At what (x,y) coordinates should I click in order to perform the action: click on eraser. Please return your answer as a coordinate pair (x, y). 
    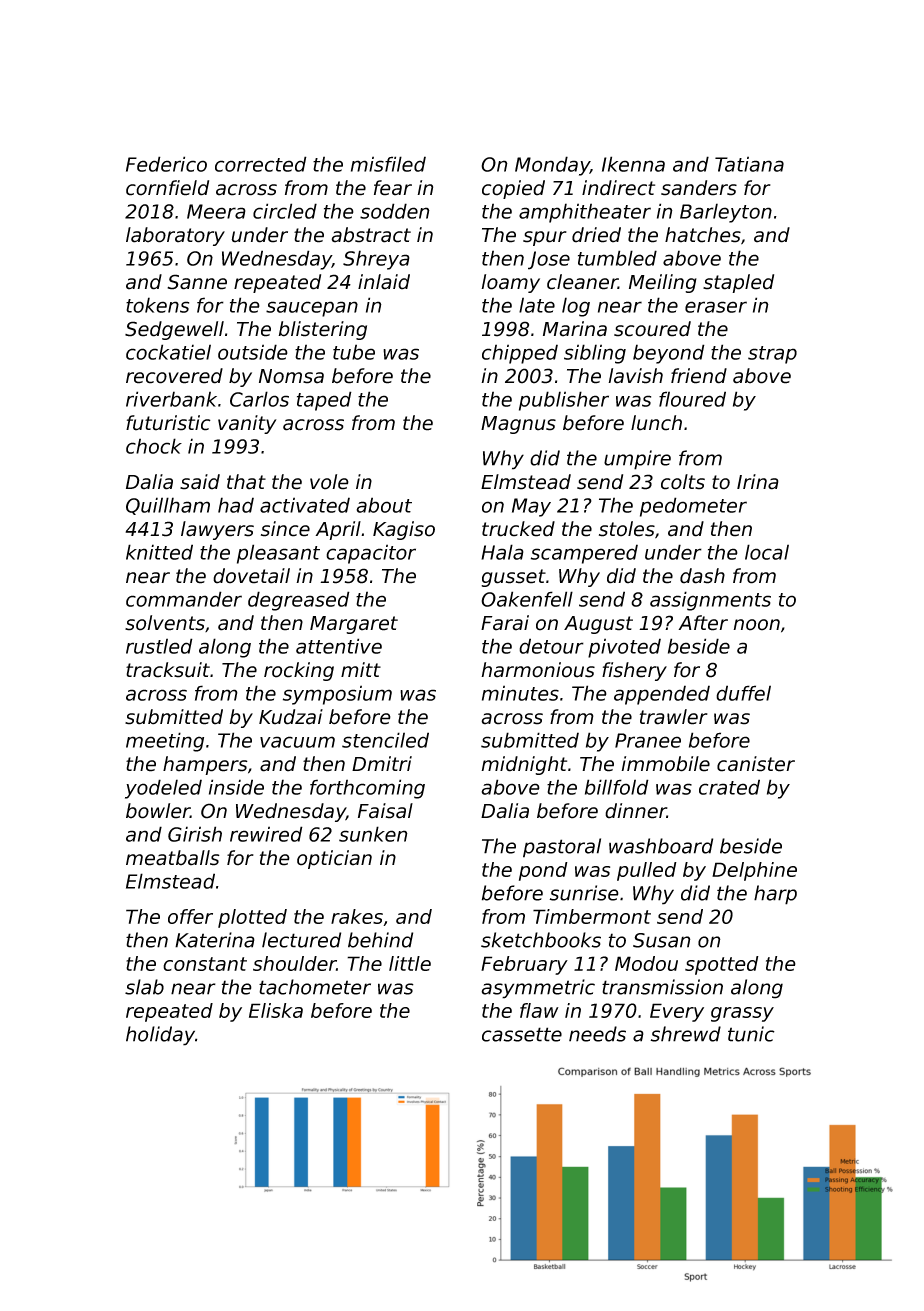
    Looking at the image, I should click on (716, 307).
